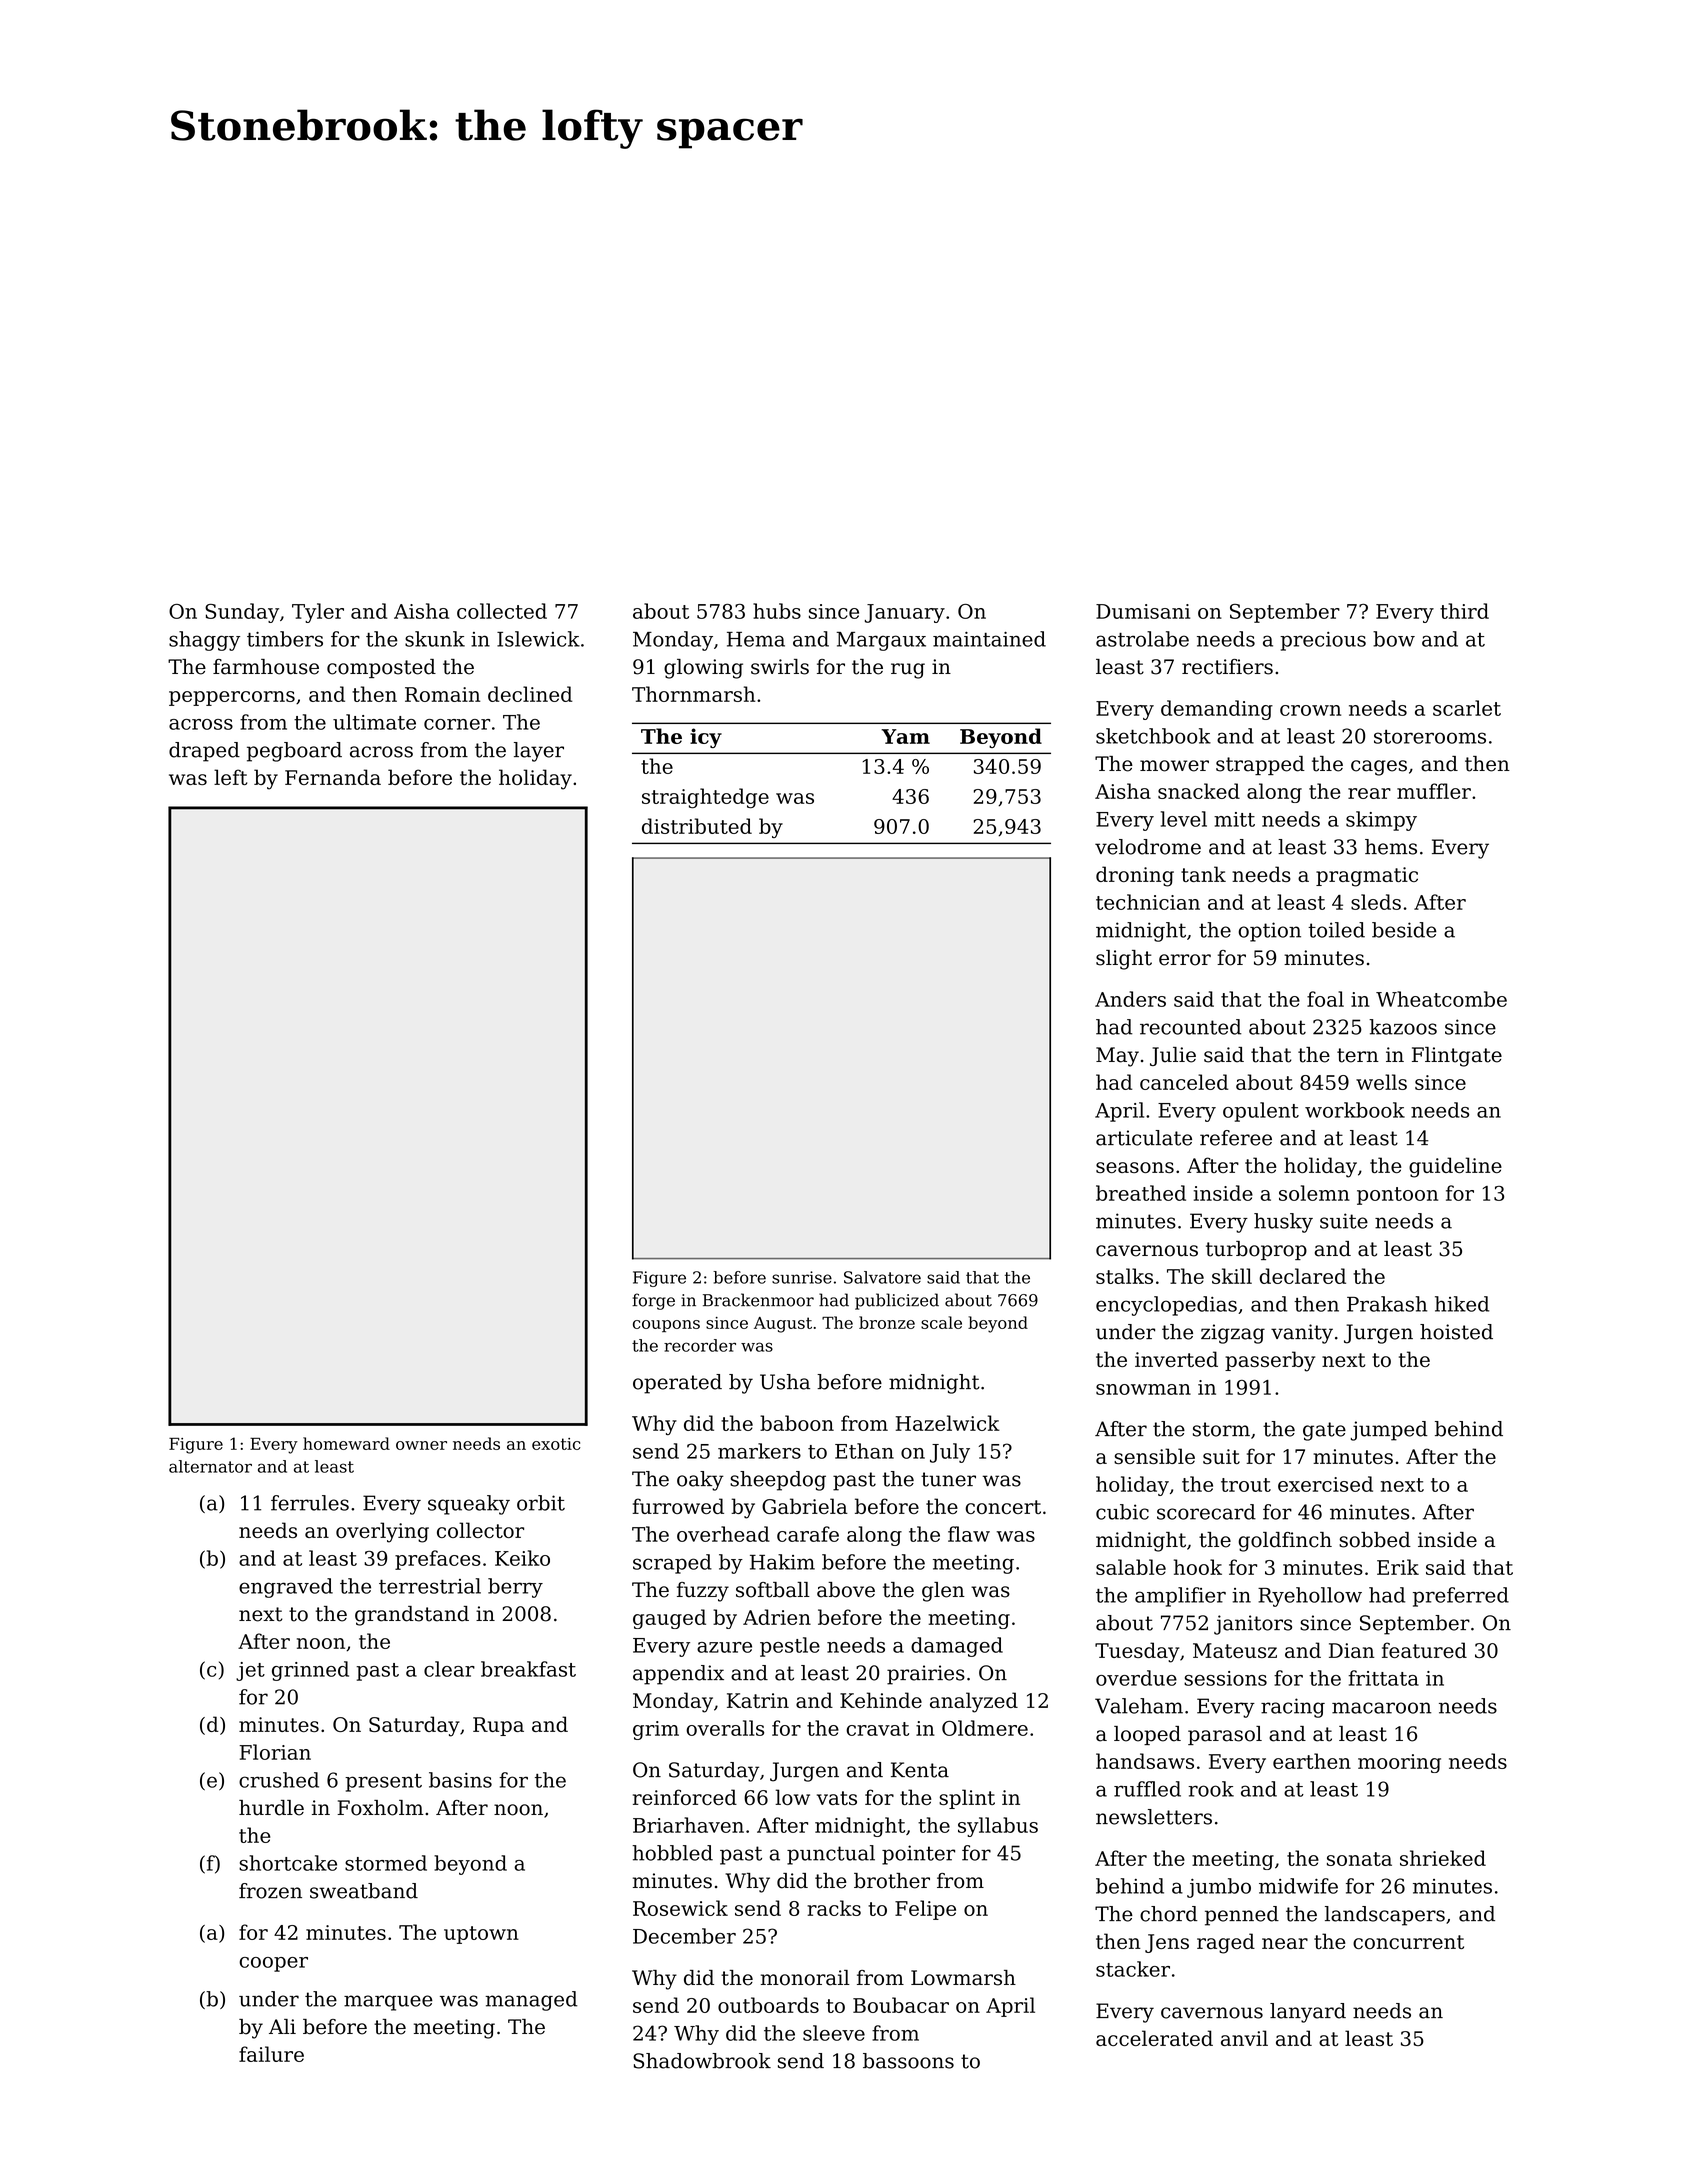 This image has width=1683, height=2178. Describe the element at coordinates (905, 736) in the image. I see `Yam` at that location.
